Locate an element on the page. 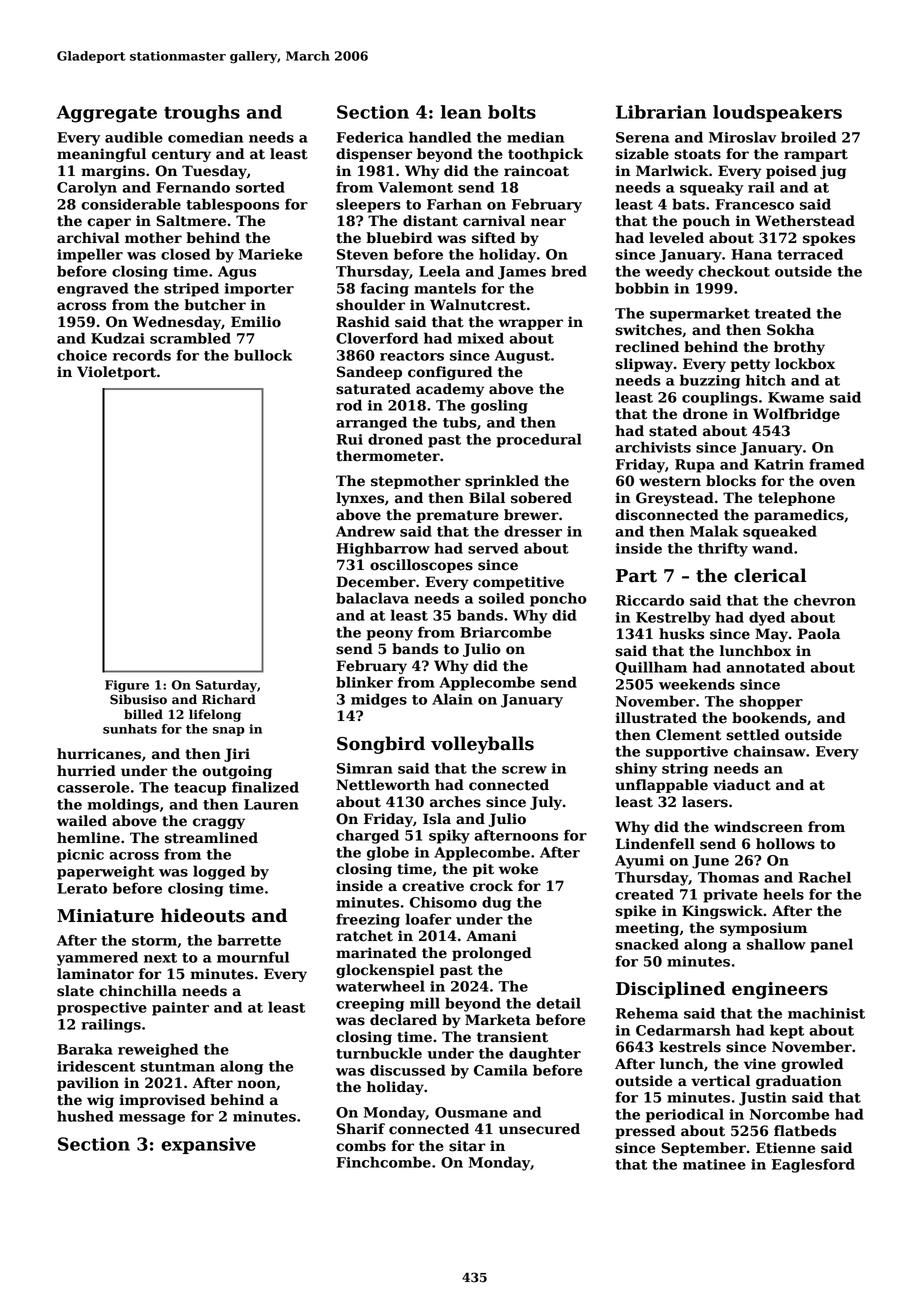  poncho is located at coordinates (558, 599).
